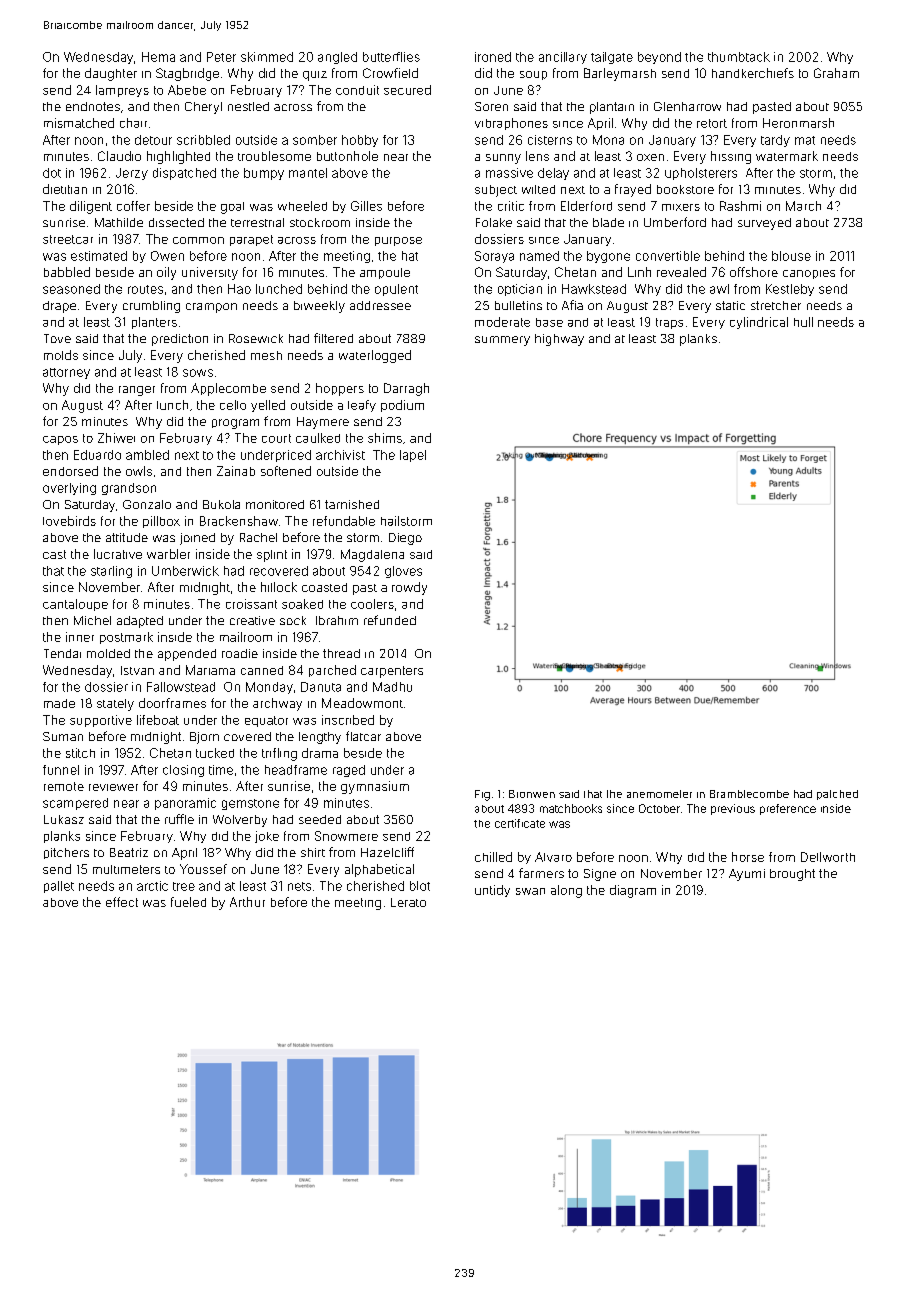  Describe the element at coordinates (122, 902) in the page. I see `effect` at that location.
